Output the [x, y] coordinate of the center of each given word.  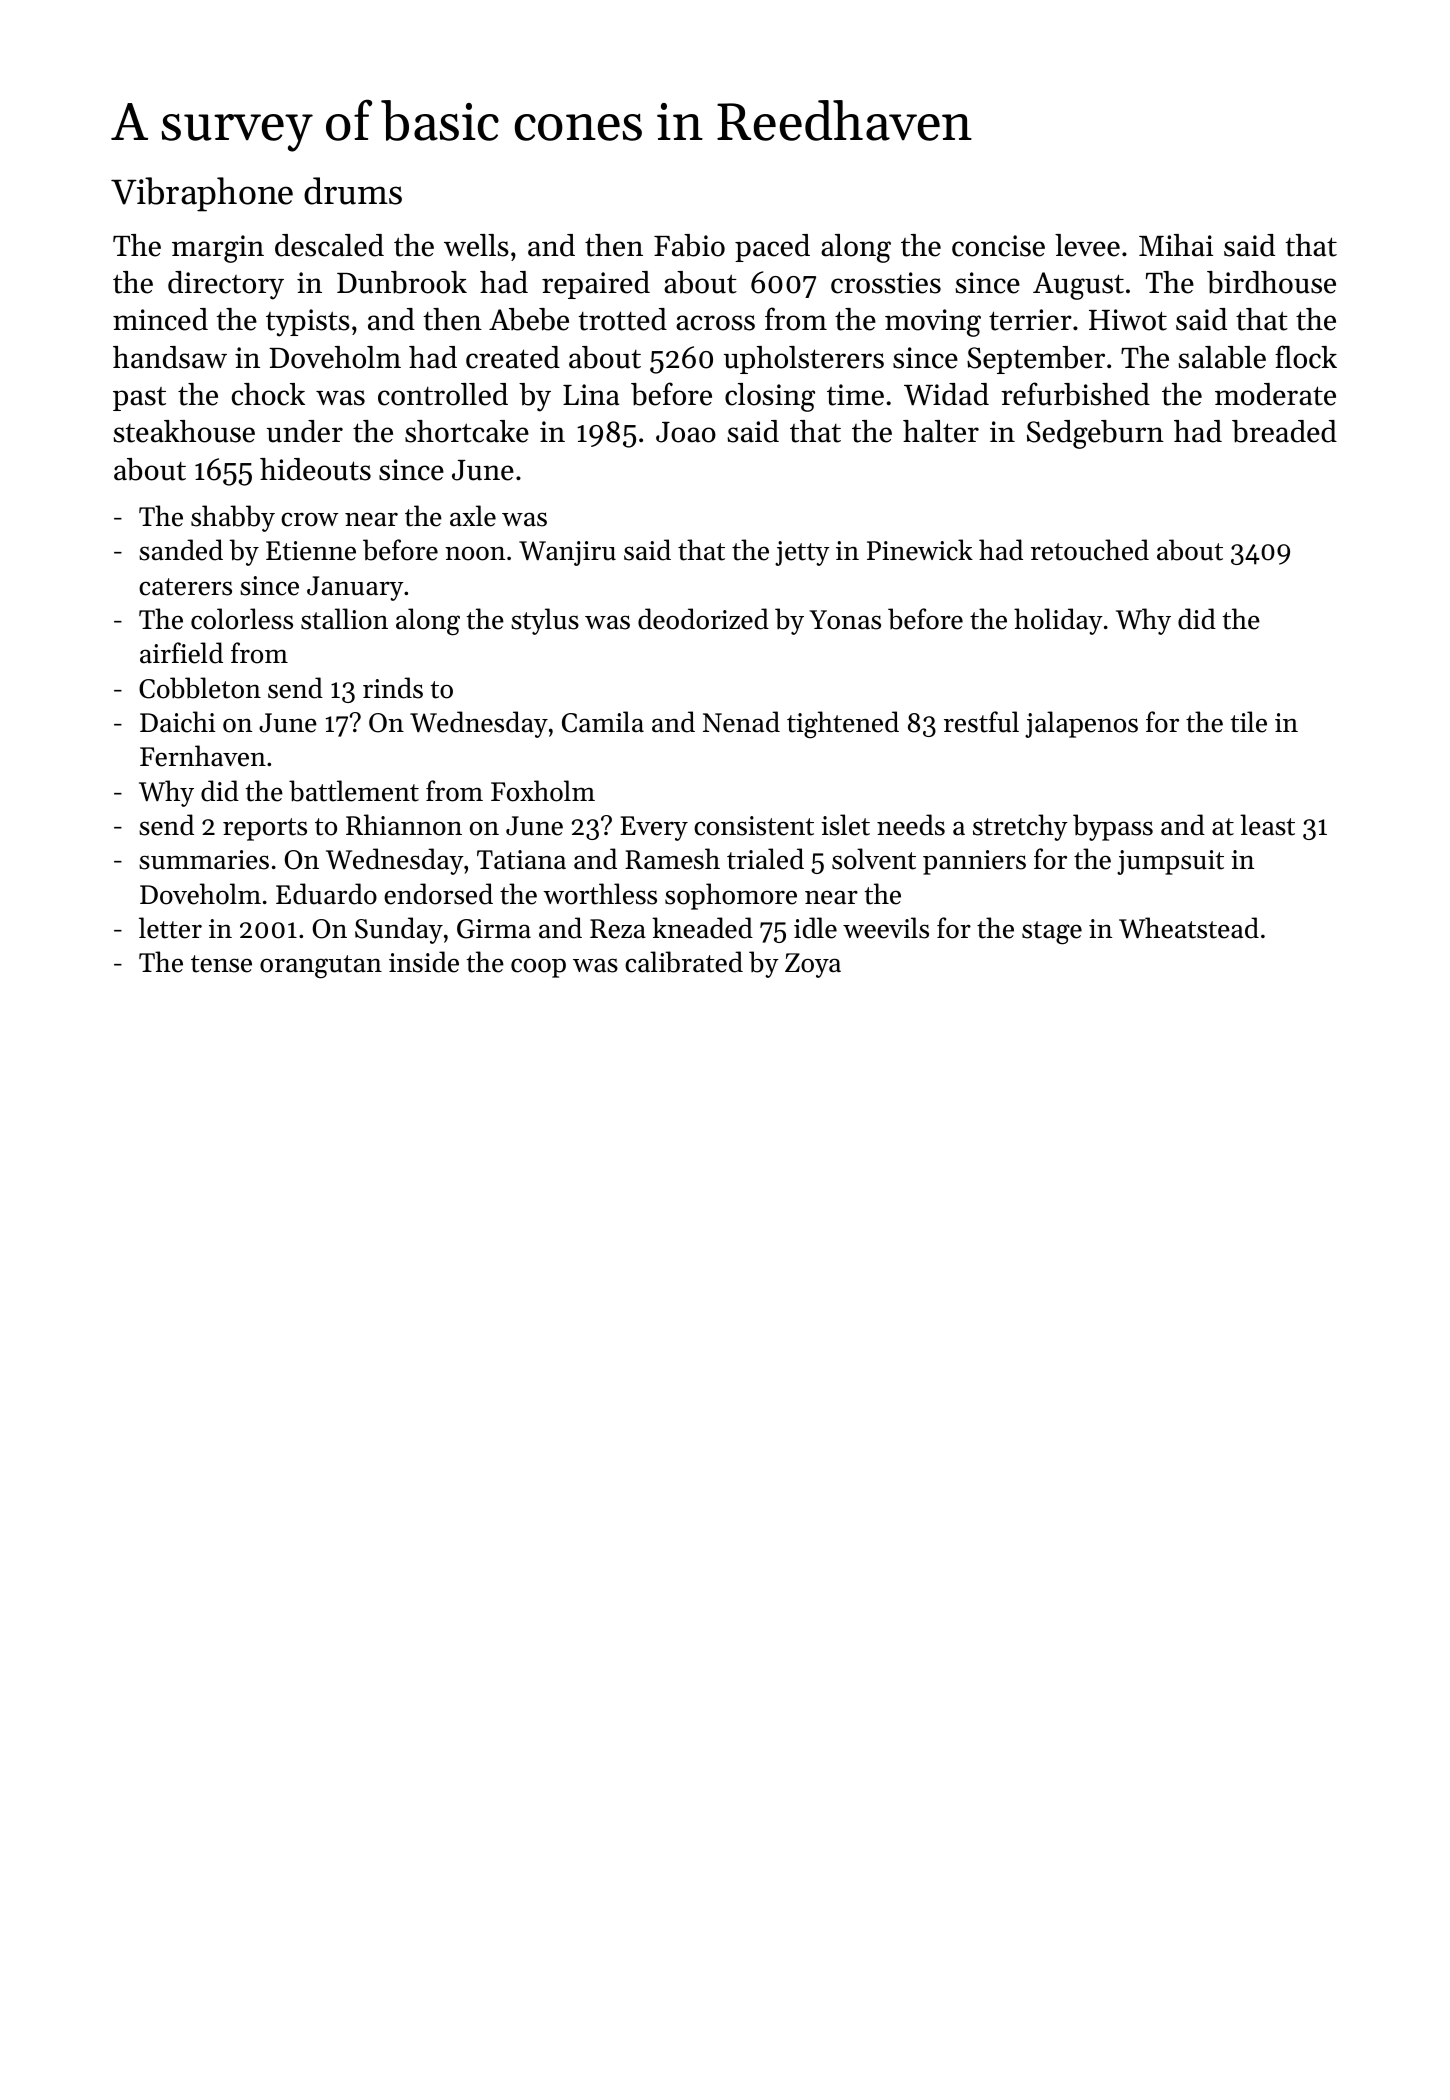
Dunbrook [402, 282]
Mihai [1176, 245]
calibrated [684, 962]
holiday [1058, 621]
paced [772, 248]
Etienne [311, 551]
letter [170, 928]
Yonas [845, 620]
